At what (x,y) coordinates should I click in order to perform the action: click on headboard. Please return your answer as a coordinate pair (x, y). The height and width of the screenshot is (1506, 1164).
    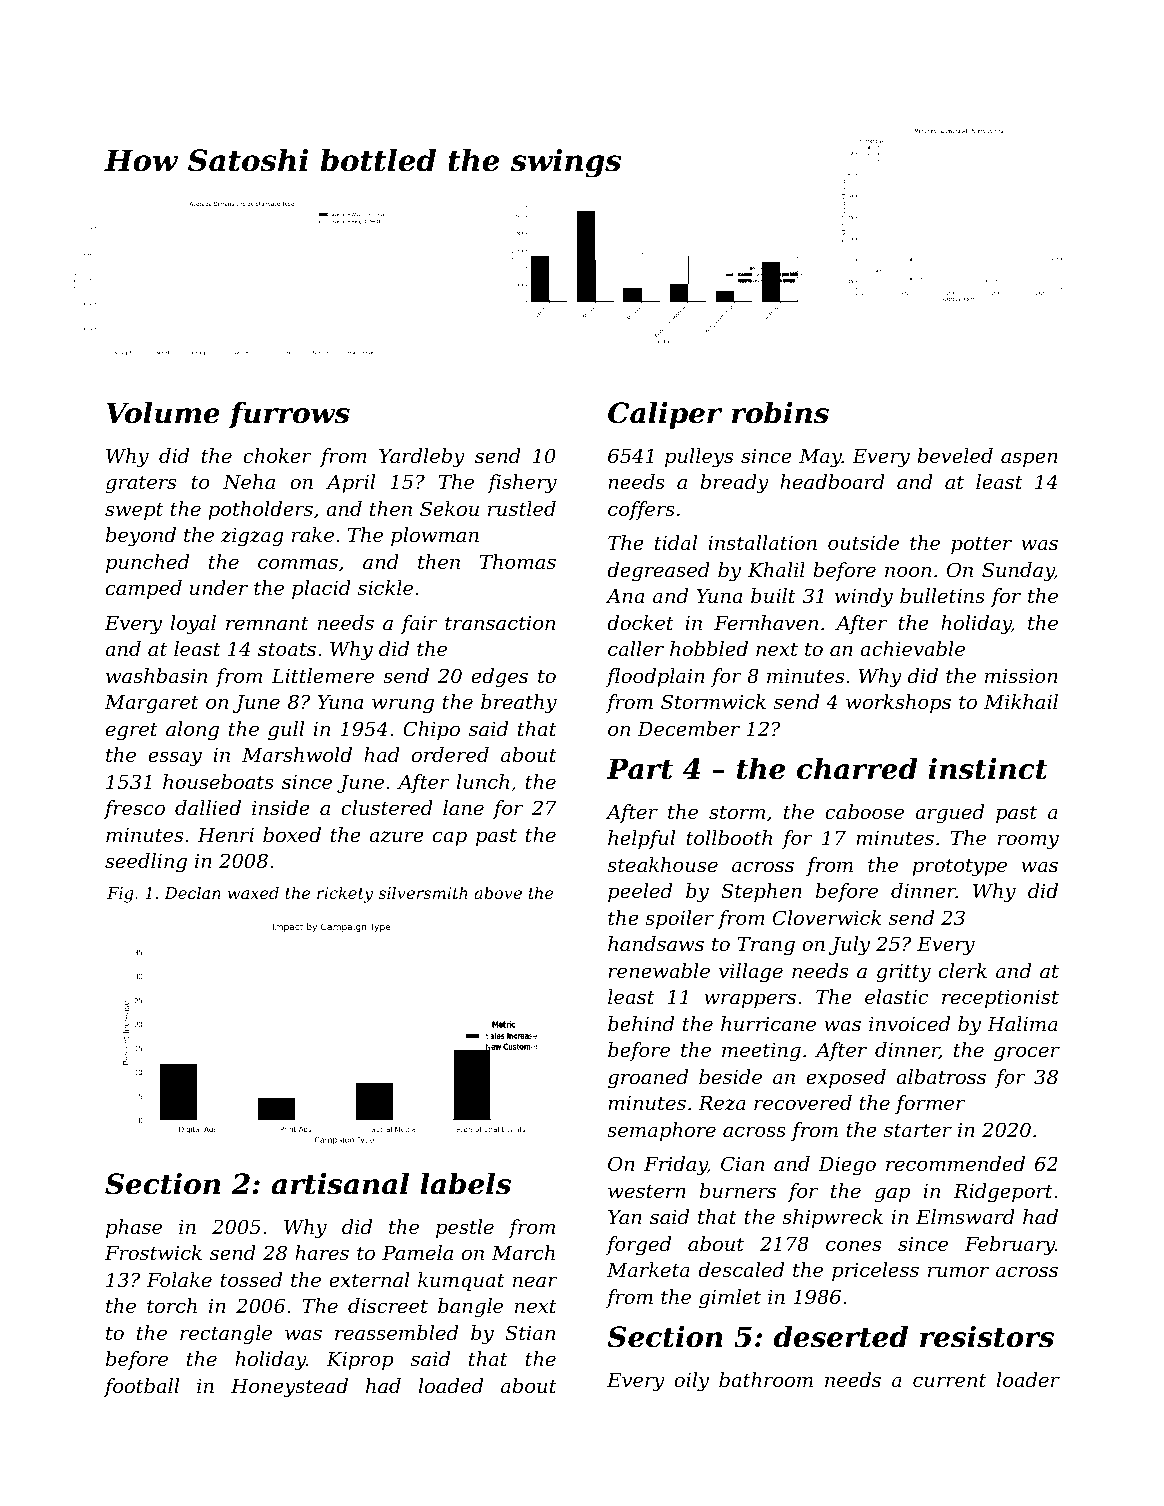
    Looking at the image, I should click on (832, 481).
